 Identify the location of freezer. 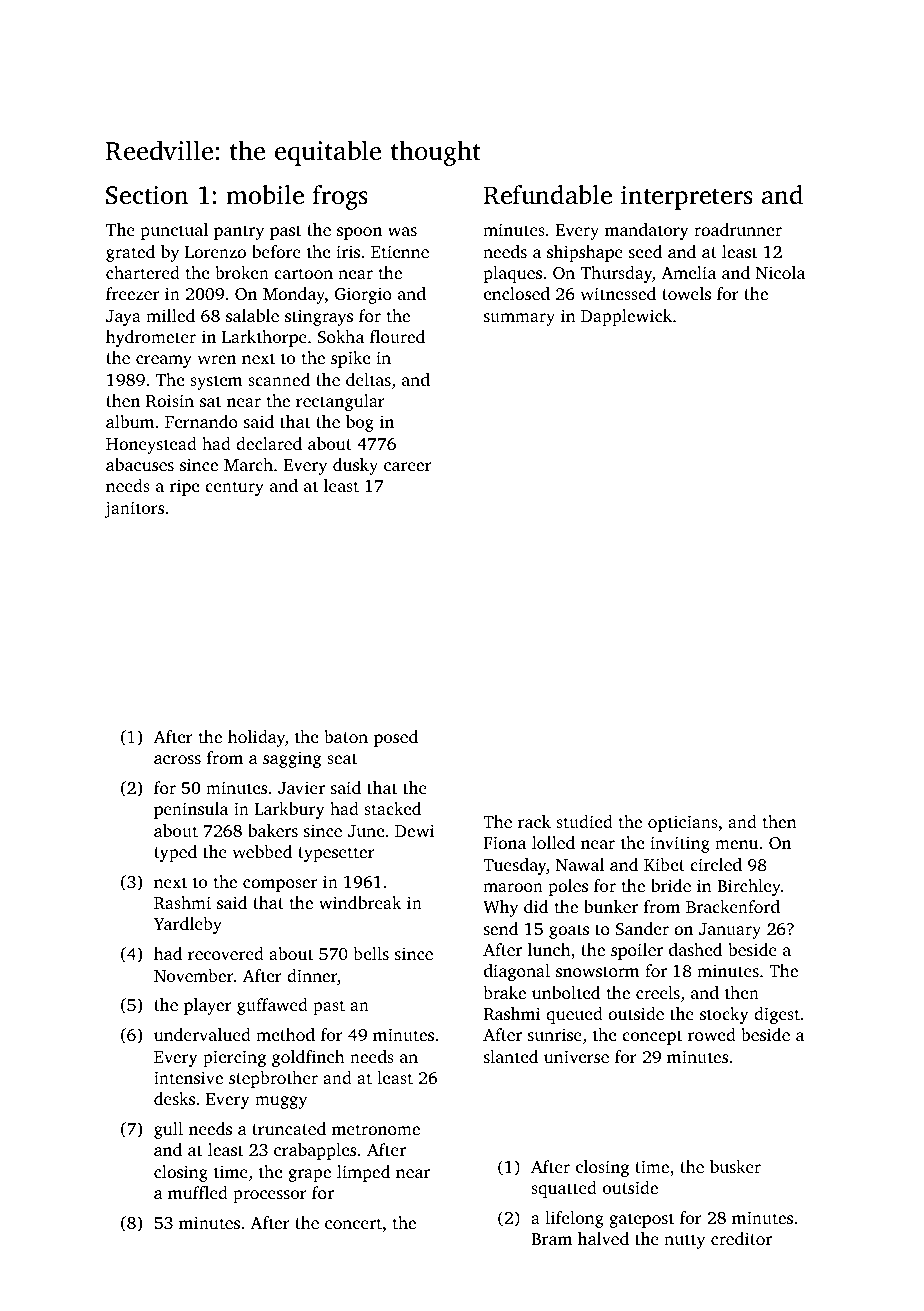
(132, 293).
